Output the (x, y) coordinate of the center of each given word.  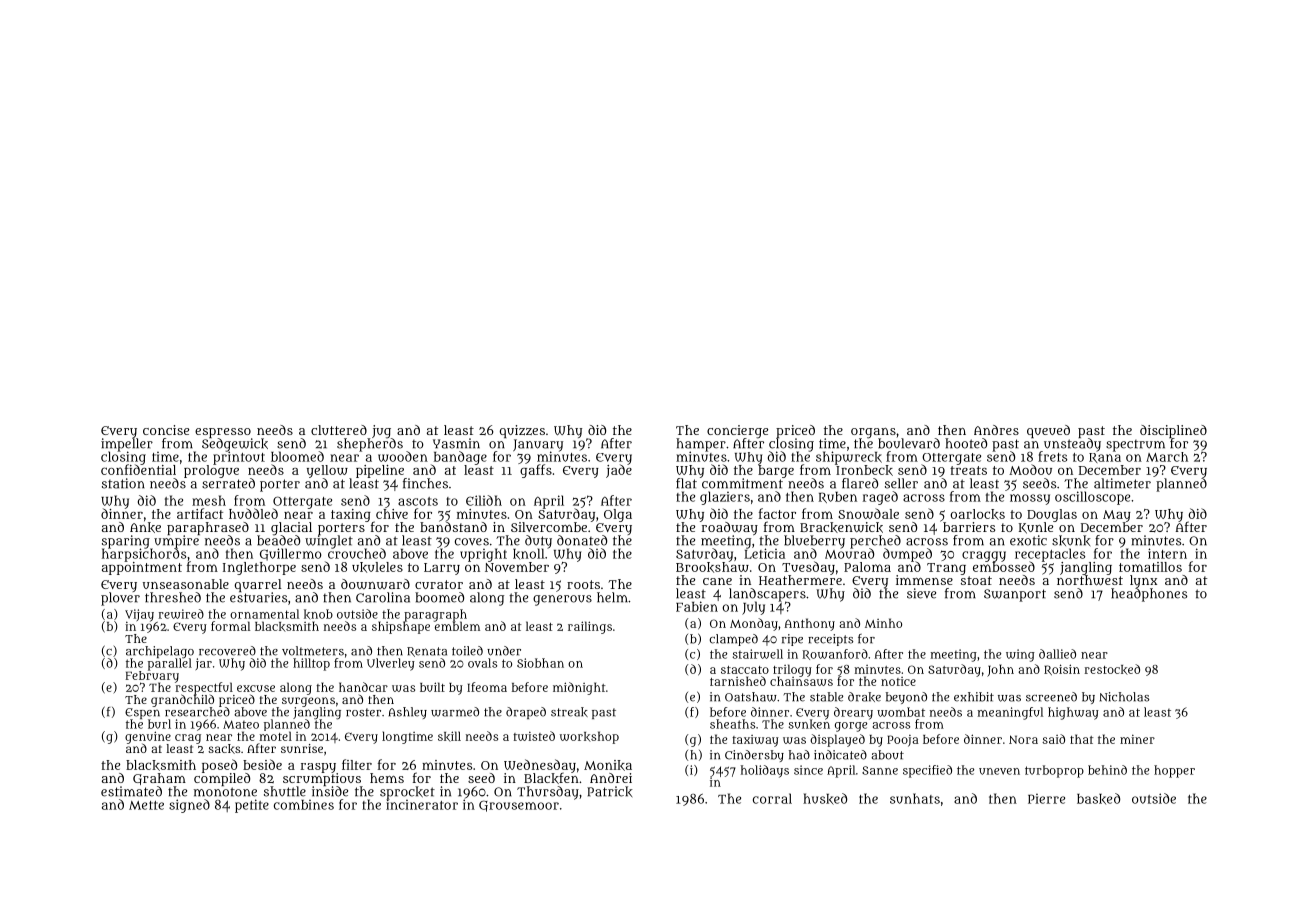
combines (304, 805)
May (1117, 516)
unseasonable (186, 584)
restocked (1112, 669)
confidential (138, 470)
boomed (439, 597)
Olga (618, 515)
